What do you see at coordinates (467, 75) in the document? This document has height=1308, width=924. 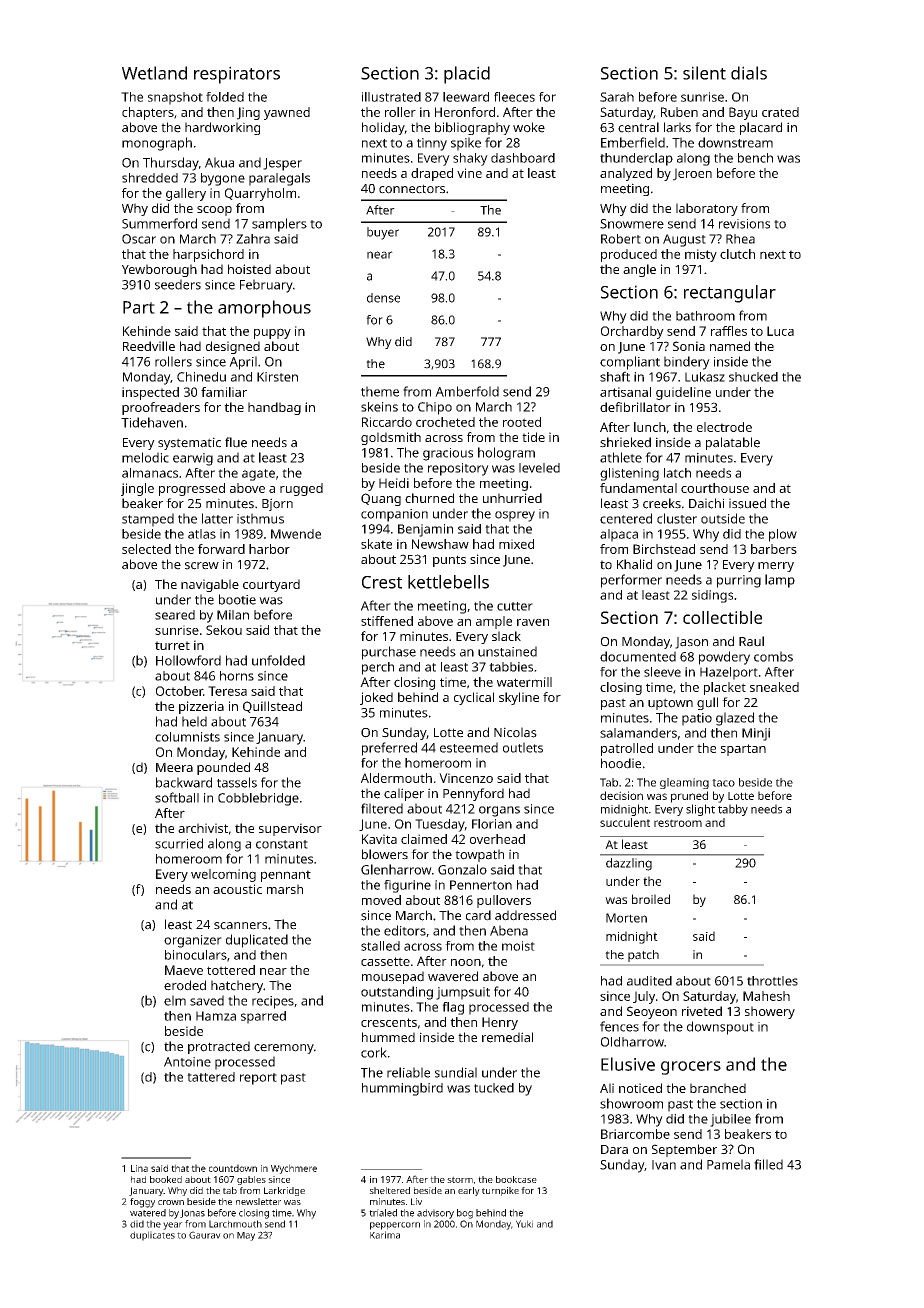 I see `placid` at bounding box center [467, 75].
